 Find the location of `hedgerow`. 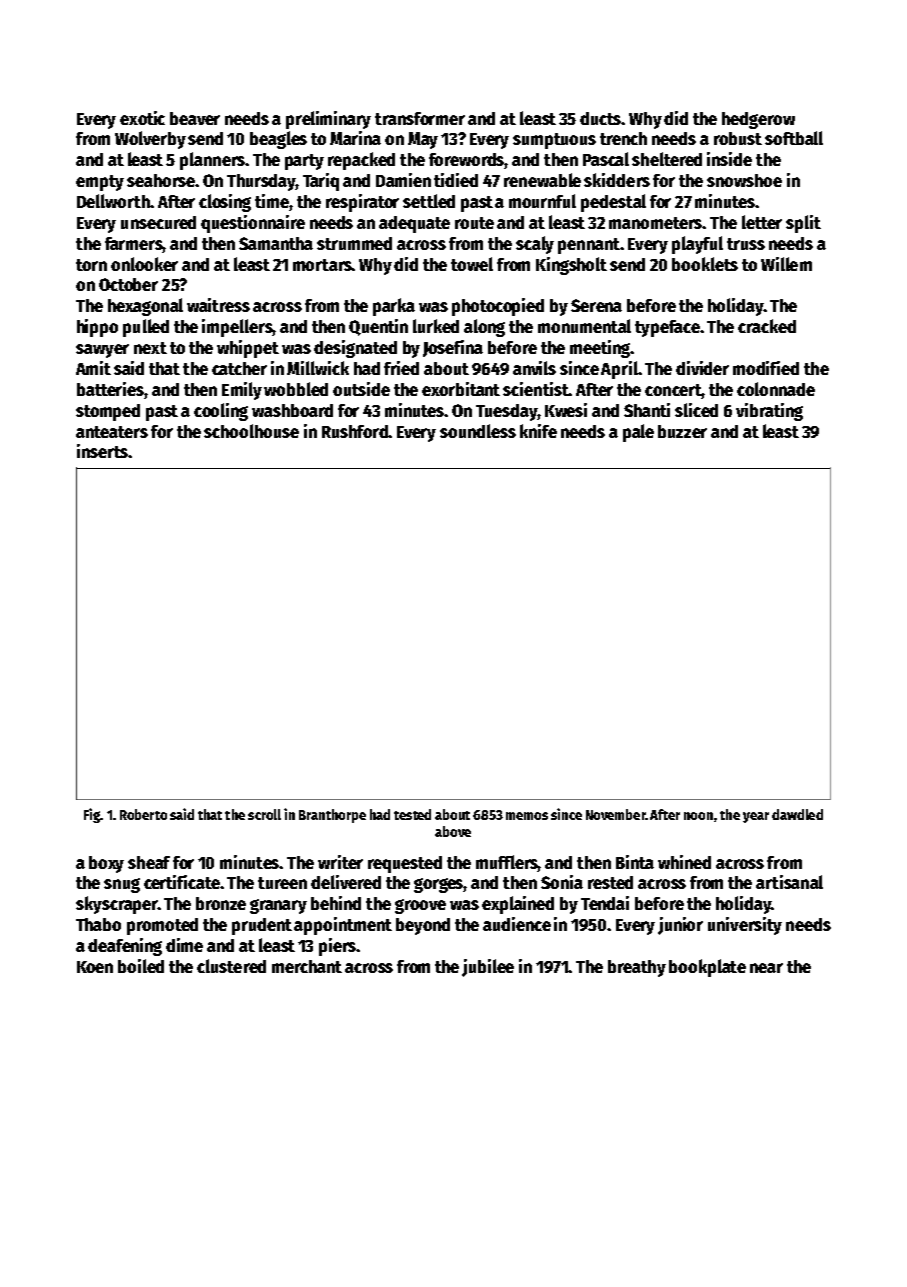

hedgerow is located at coordinates (758, 120).
